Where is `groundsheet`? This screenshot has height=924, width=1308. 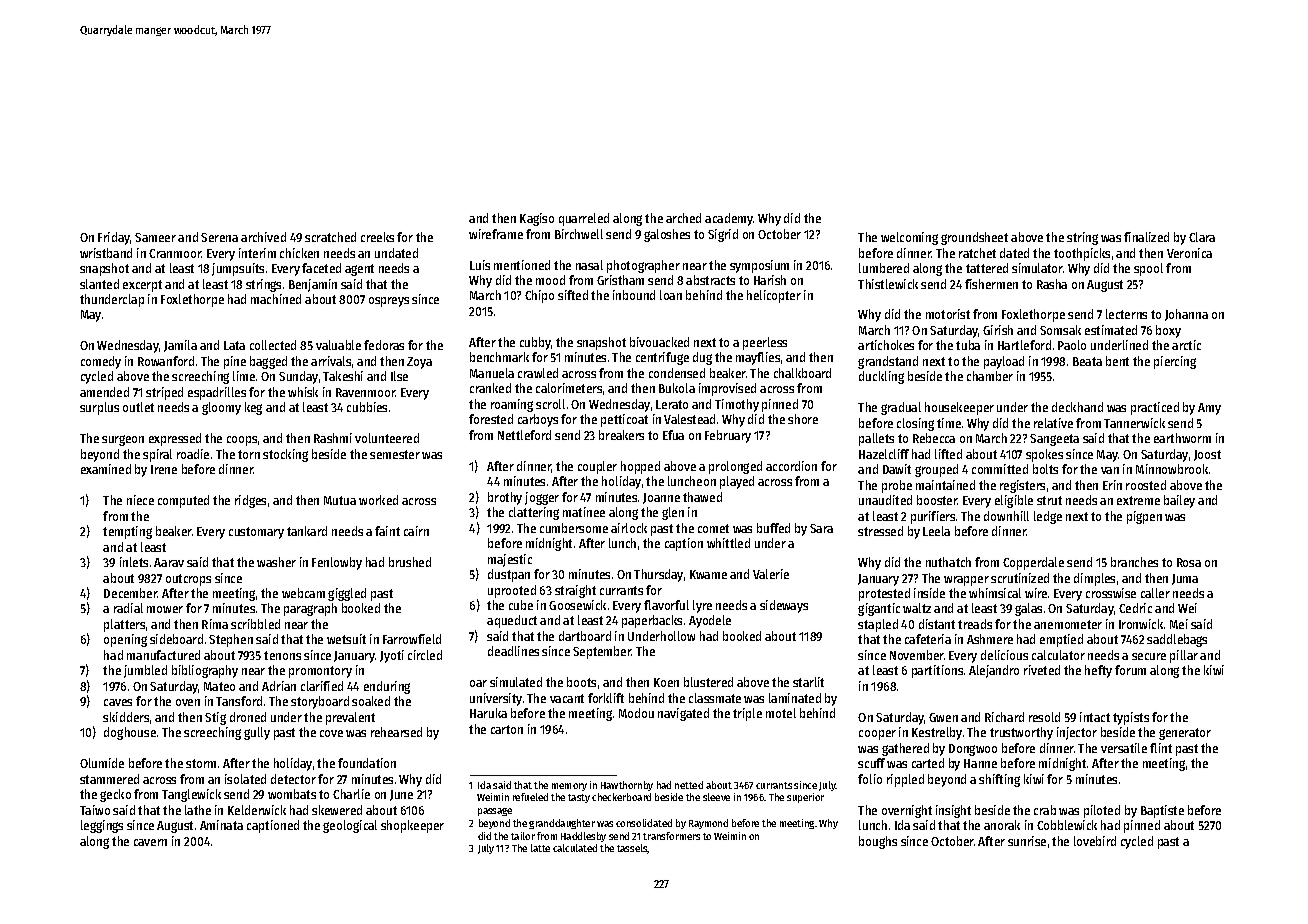
groundsheet is located at coordinates (974, 238).
